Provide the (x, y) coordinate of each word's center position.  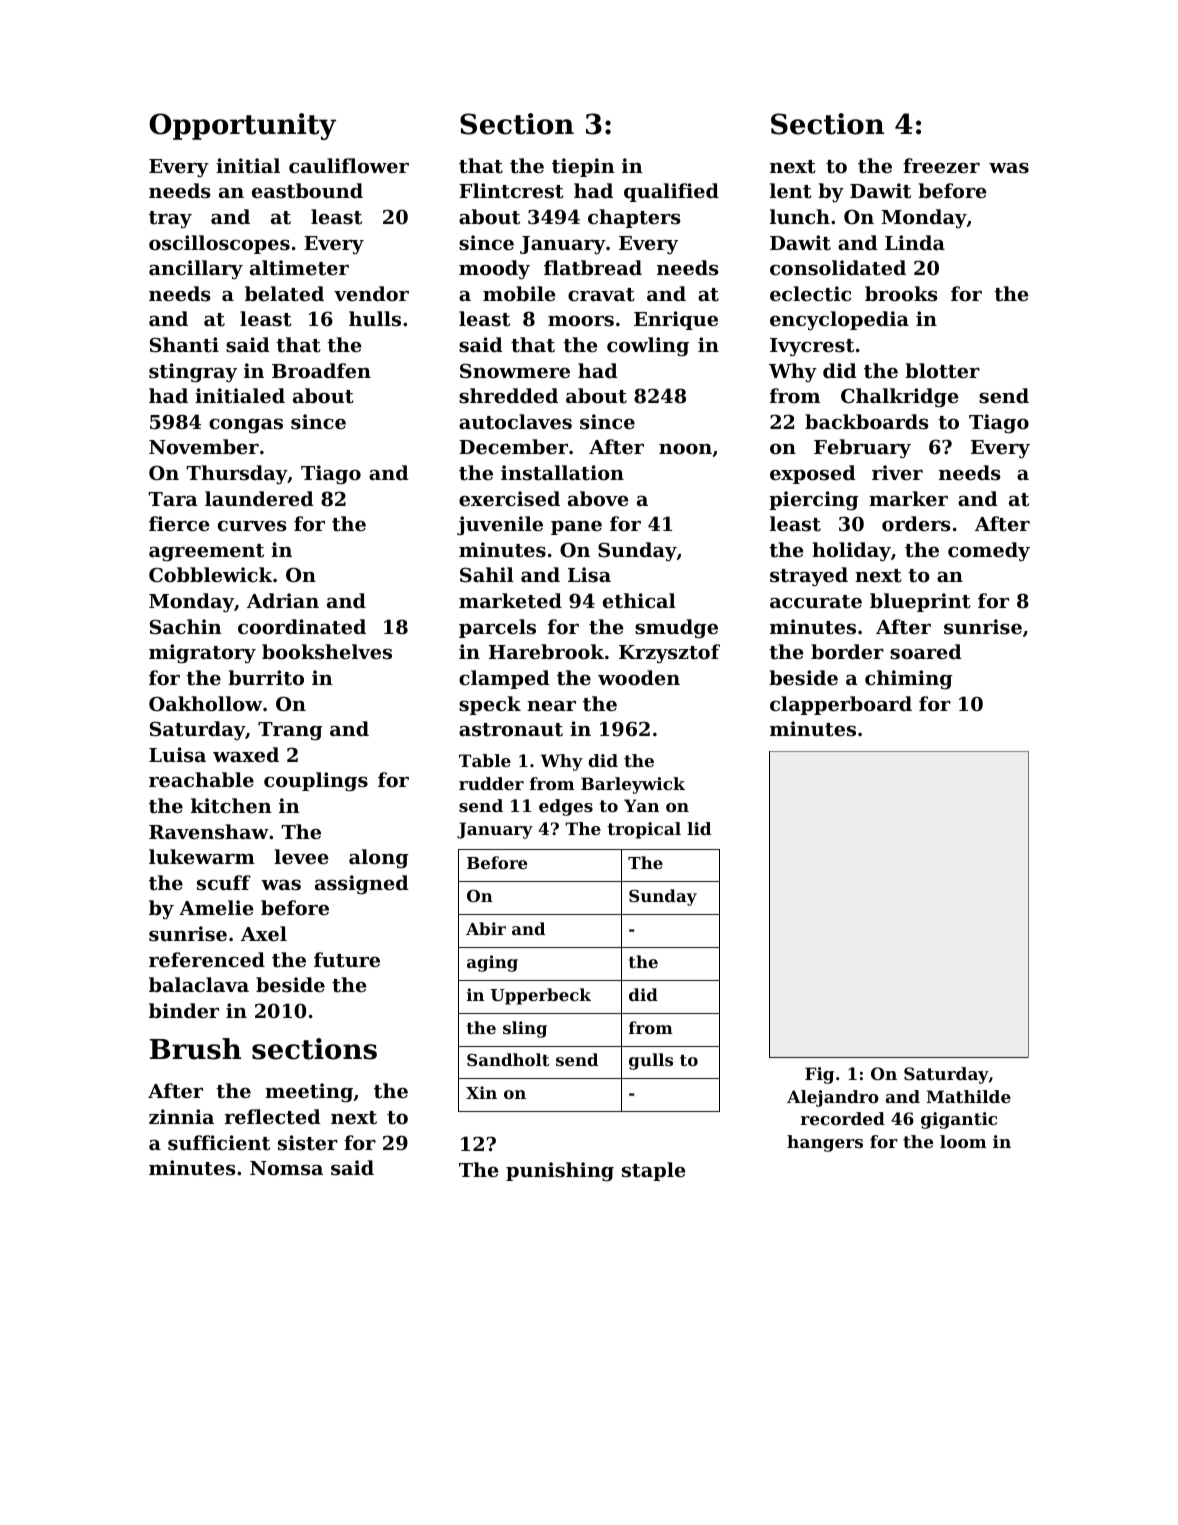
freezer (941, 165)
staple (654, 1171)
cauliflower (349, 165)
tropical (644, 830)
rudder (491, 783)
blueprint (920, 602)
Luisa (177, 755)
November (204, 446)
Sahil (487, 574)
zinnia (181, 1116)
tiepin (583, 167)
